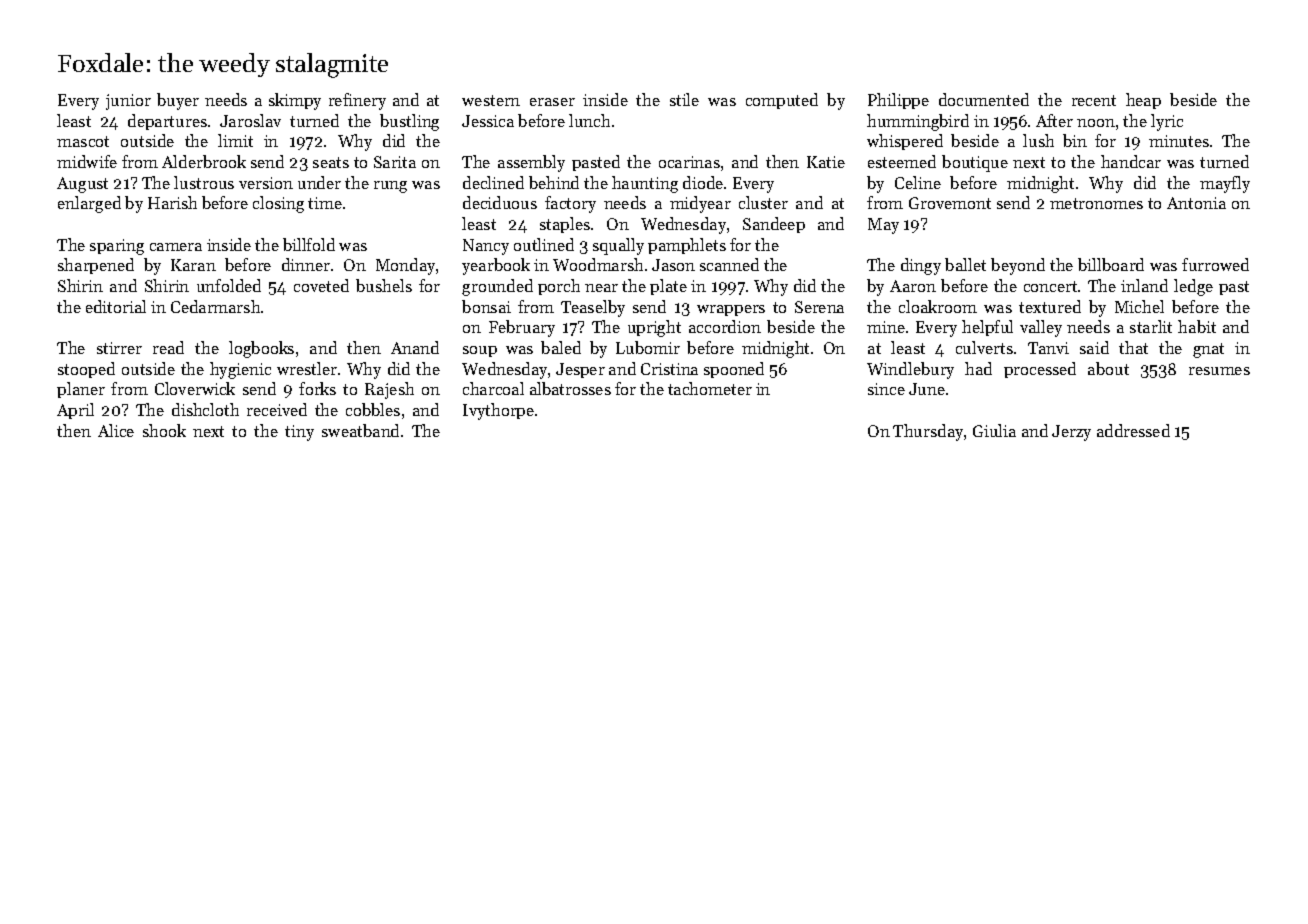 This screenshot has height=924, width=1308. I want to click on Celine, so click(918, 182).
